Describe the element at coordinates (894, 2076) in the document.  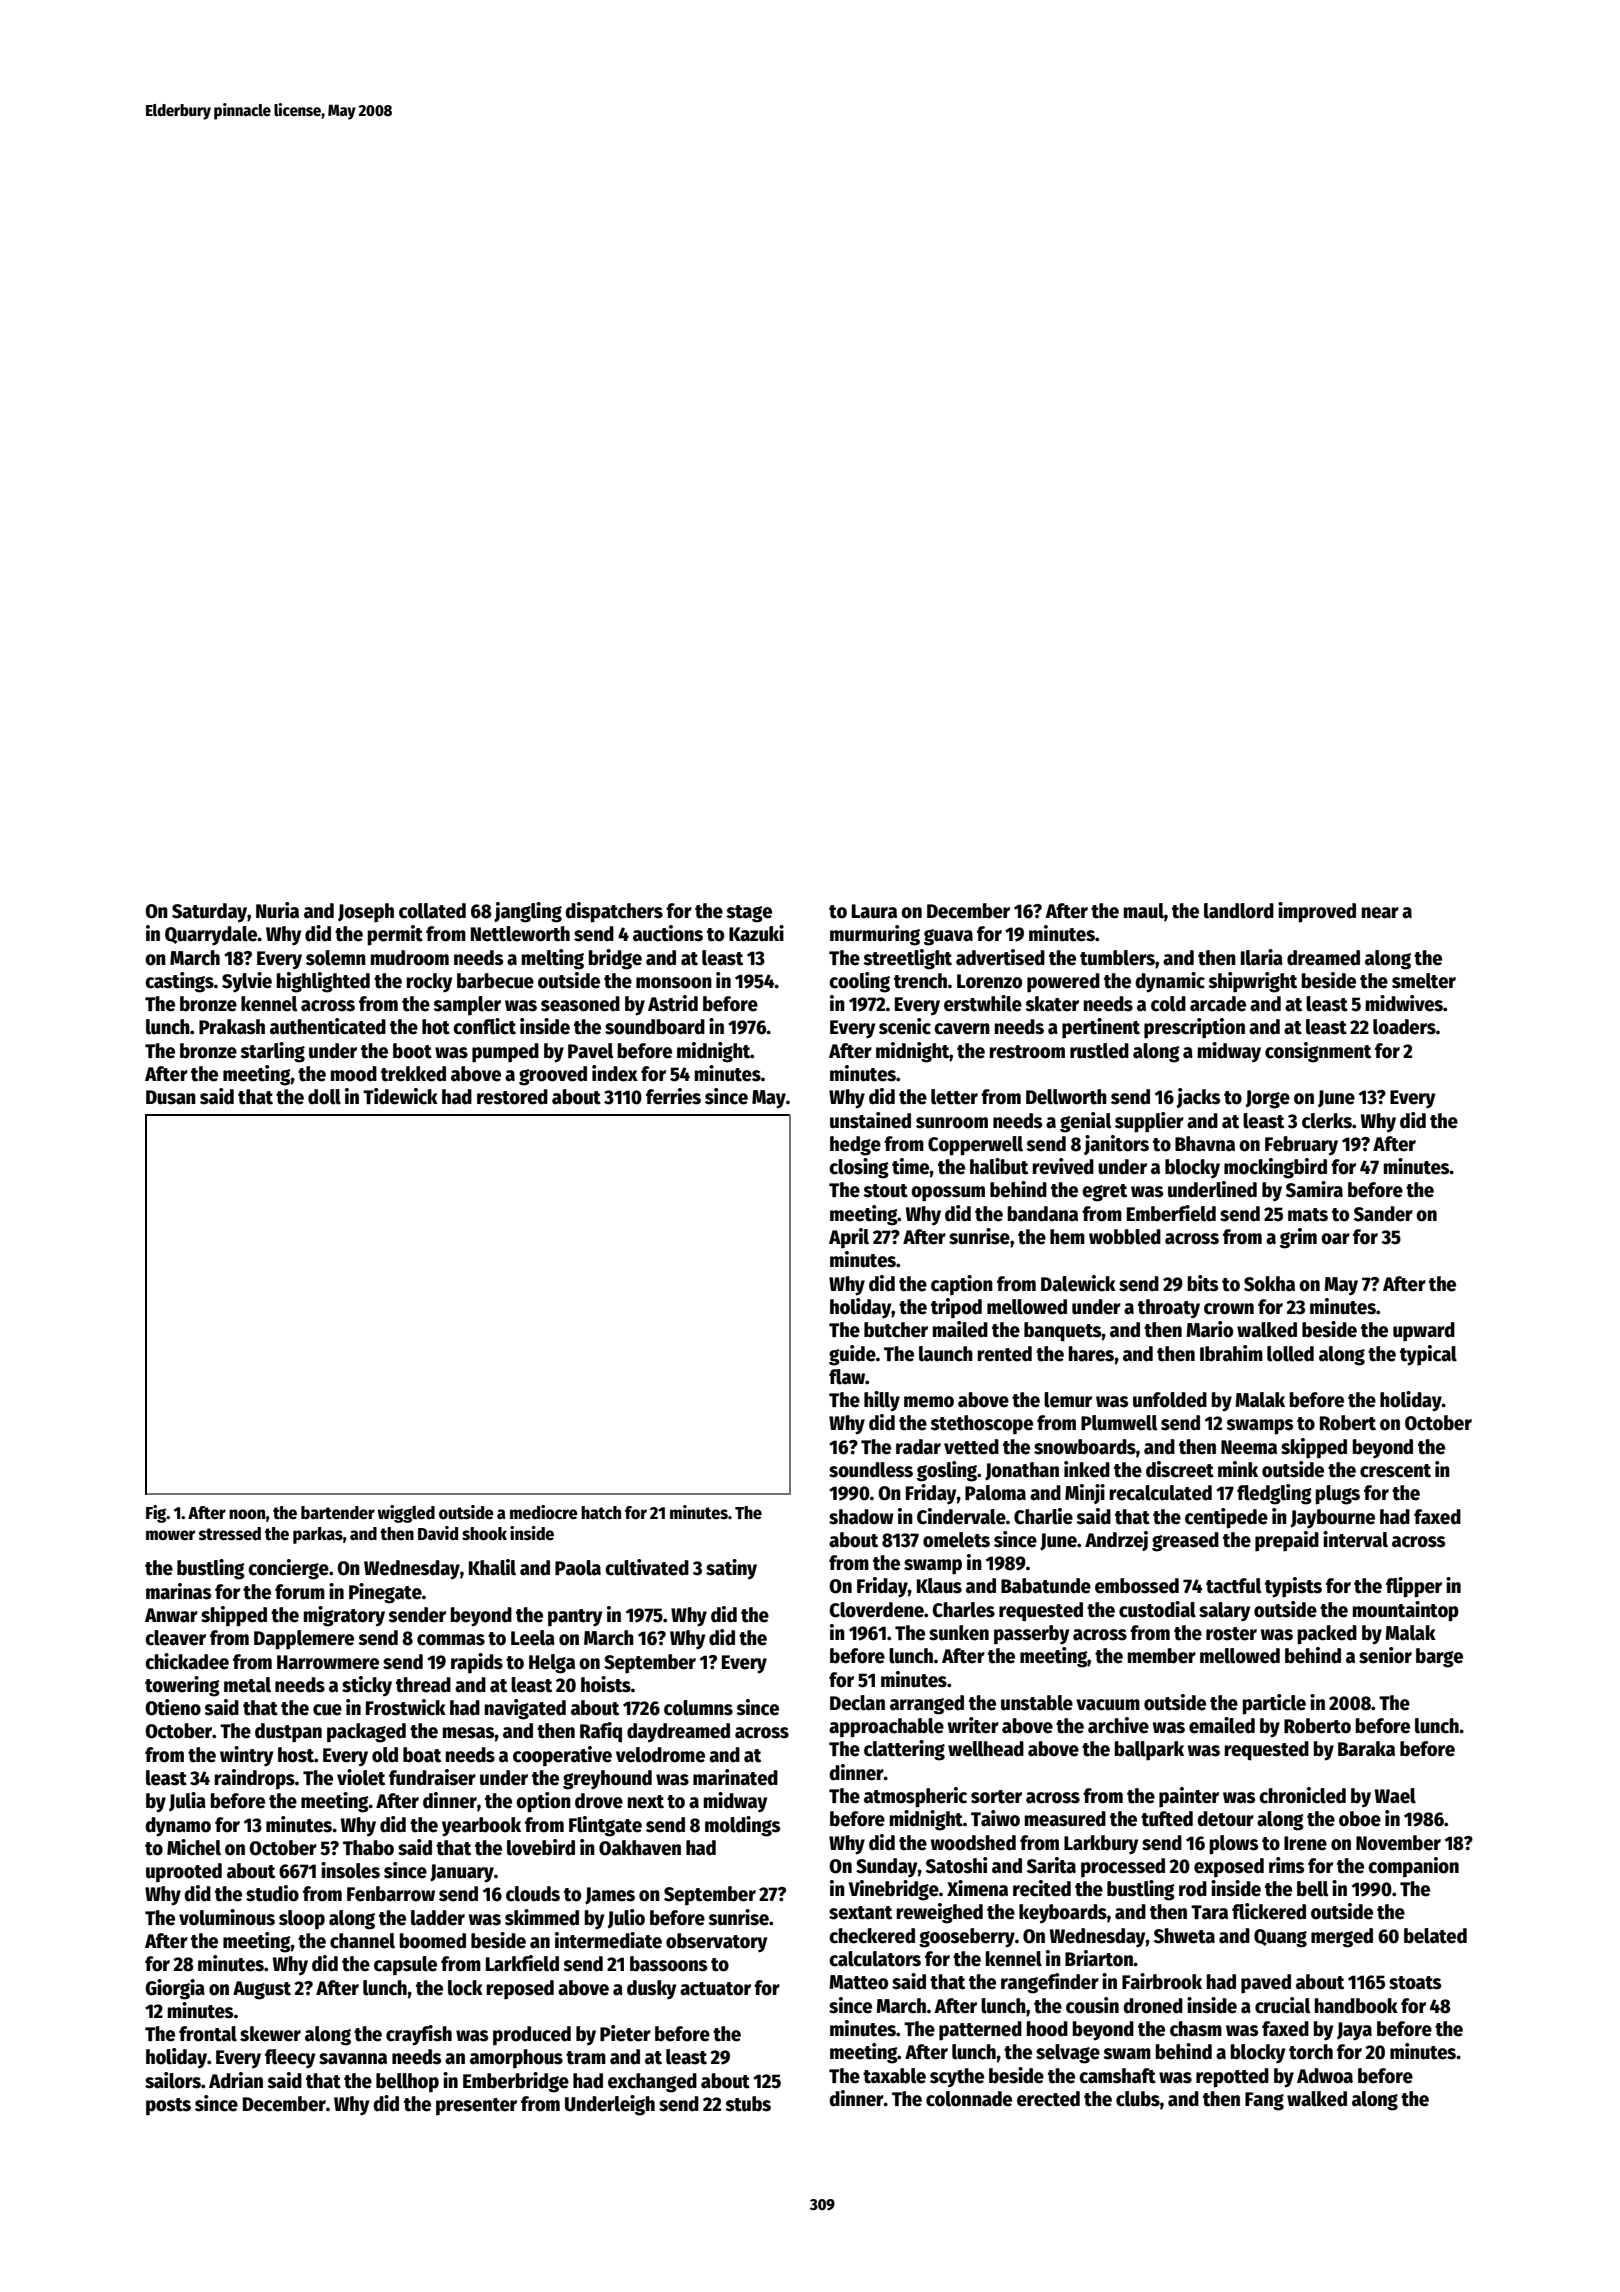
I see `taxable` at that location.
